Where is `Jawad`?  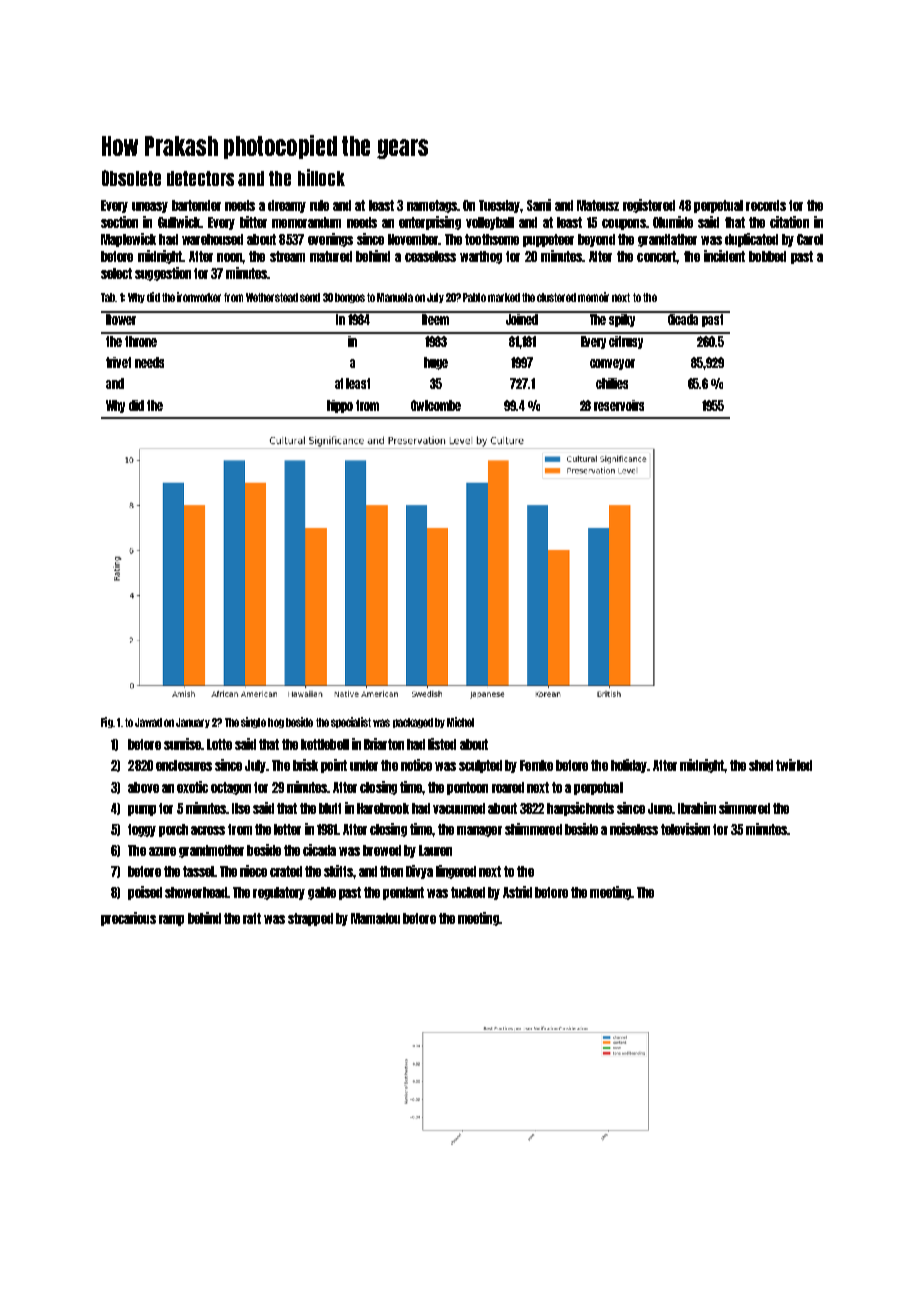
Jawad is located at coordinates (148, 722).
